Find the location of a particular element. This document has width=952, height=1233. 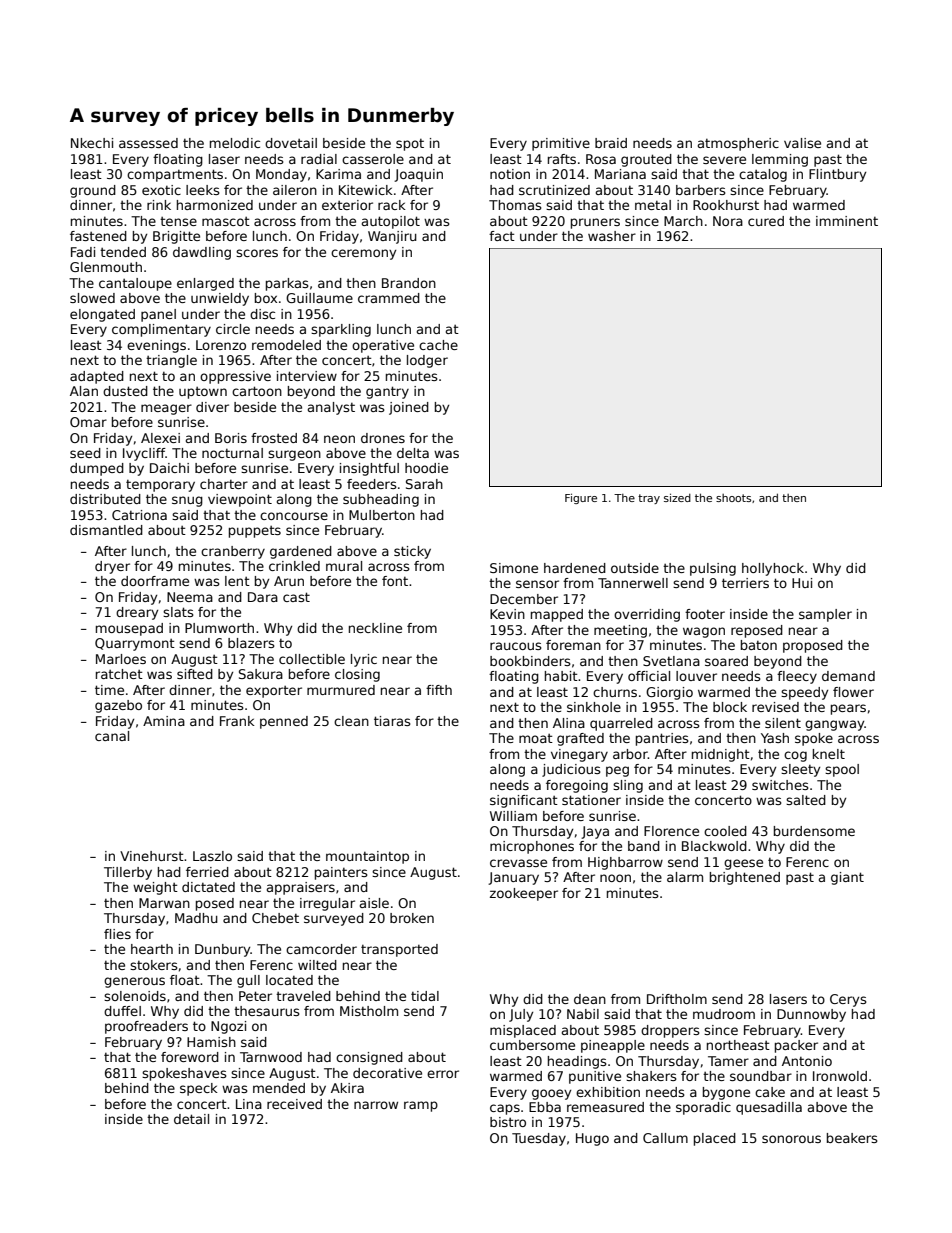

January is located at coordinates (513, 878).
